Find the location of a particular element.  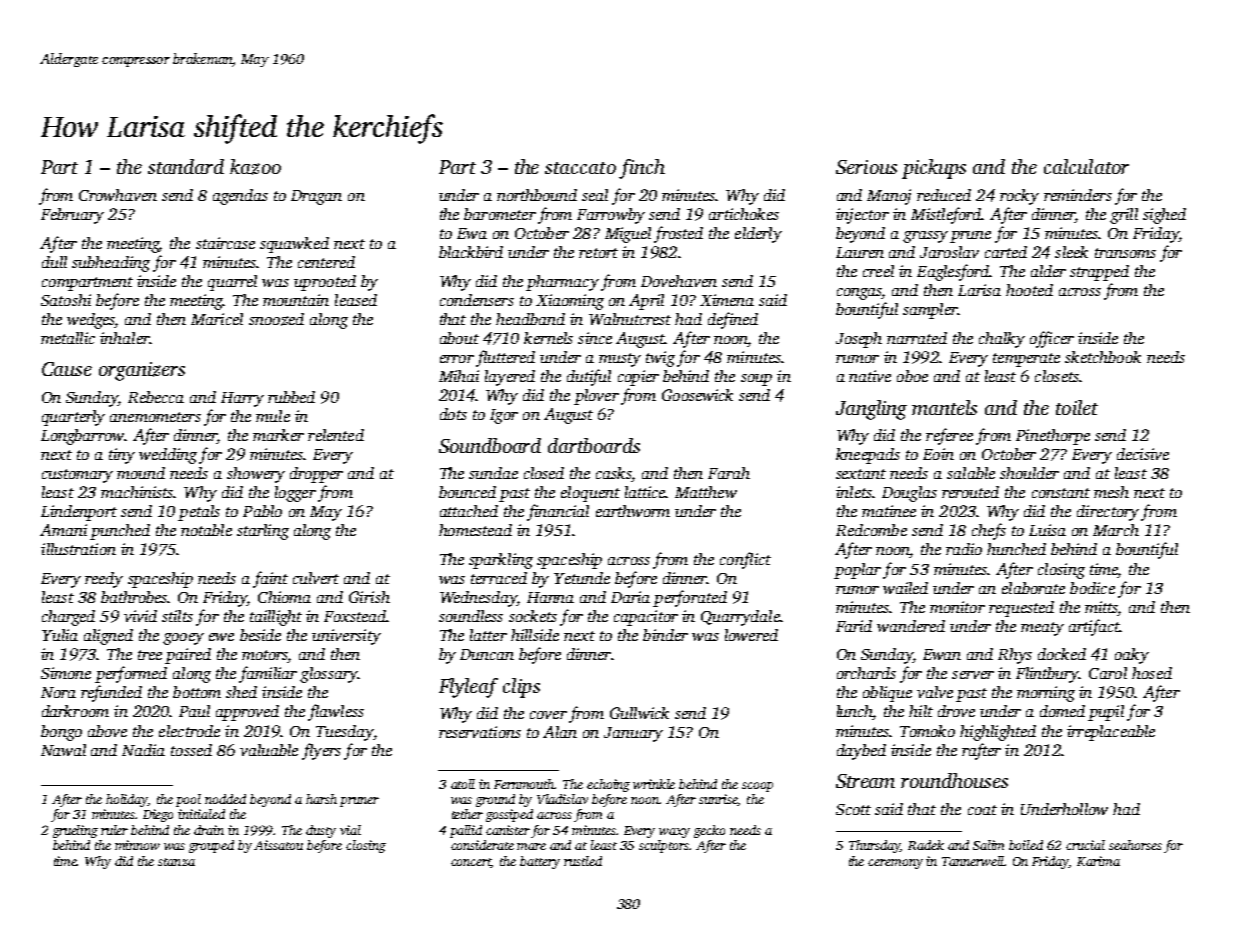

homestead is located at coordinates (475, 530).
